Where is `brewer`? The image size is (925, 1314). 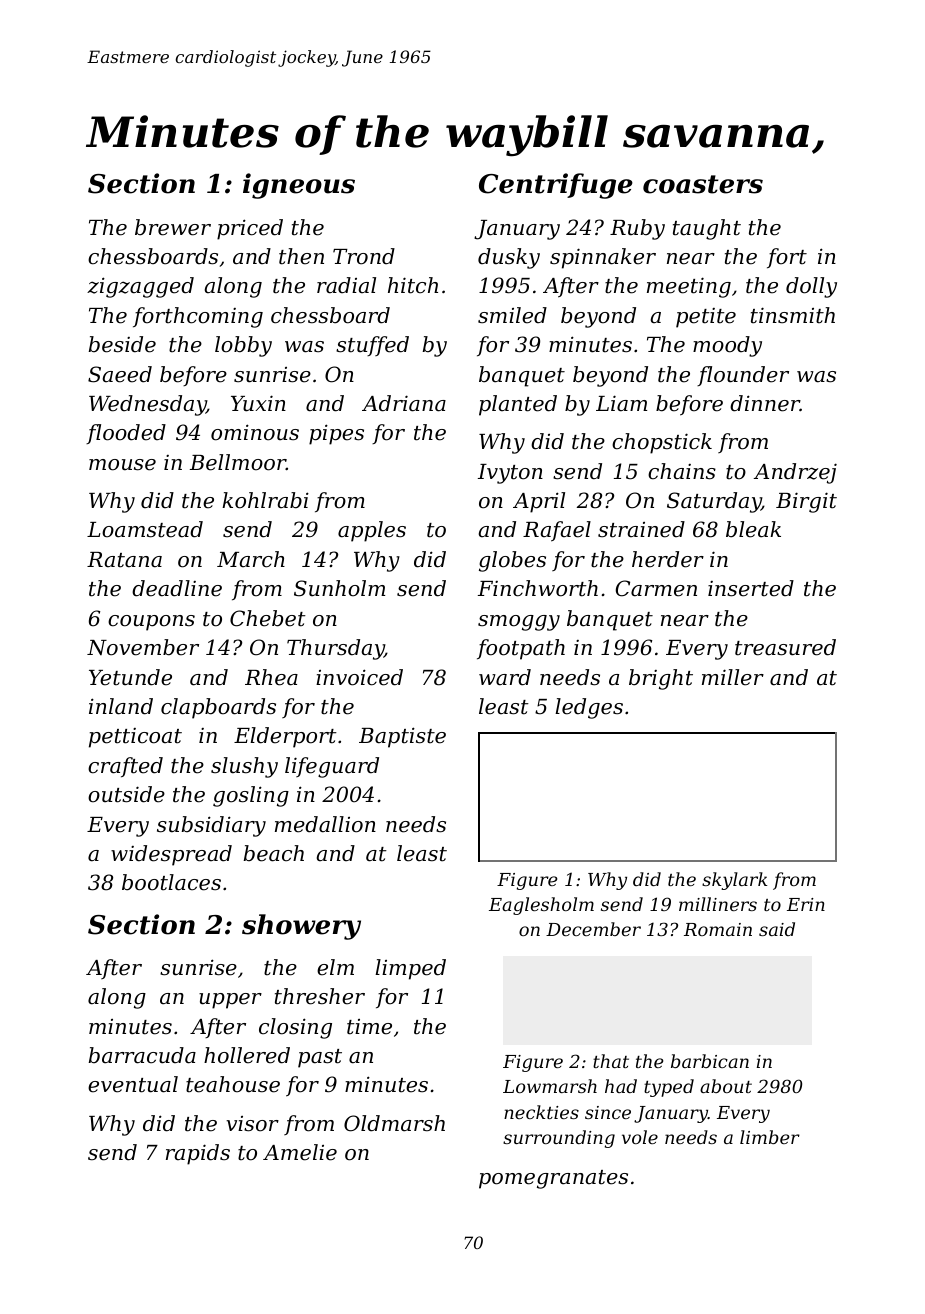
brewer is located at coordinates (173, 227).
